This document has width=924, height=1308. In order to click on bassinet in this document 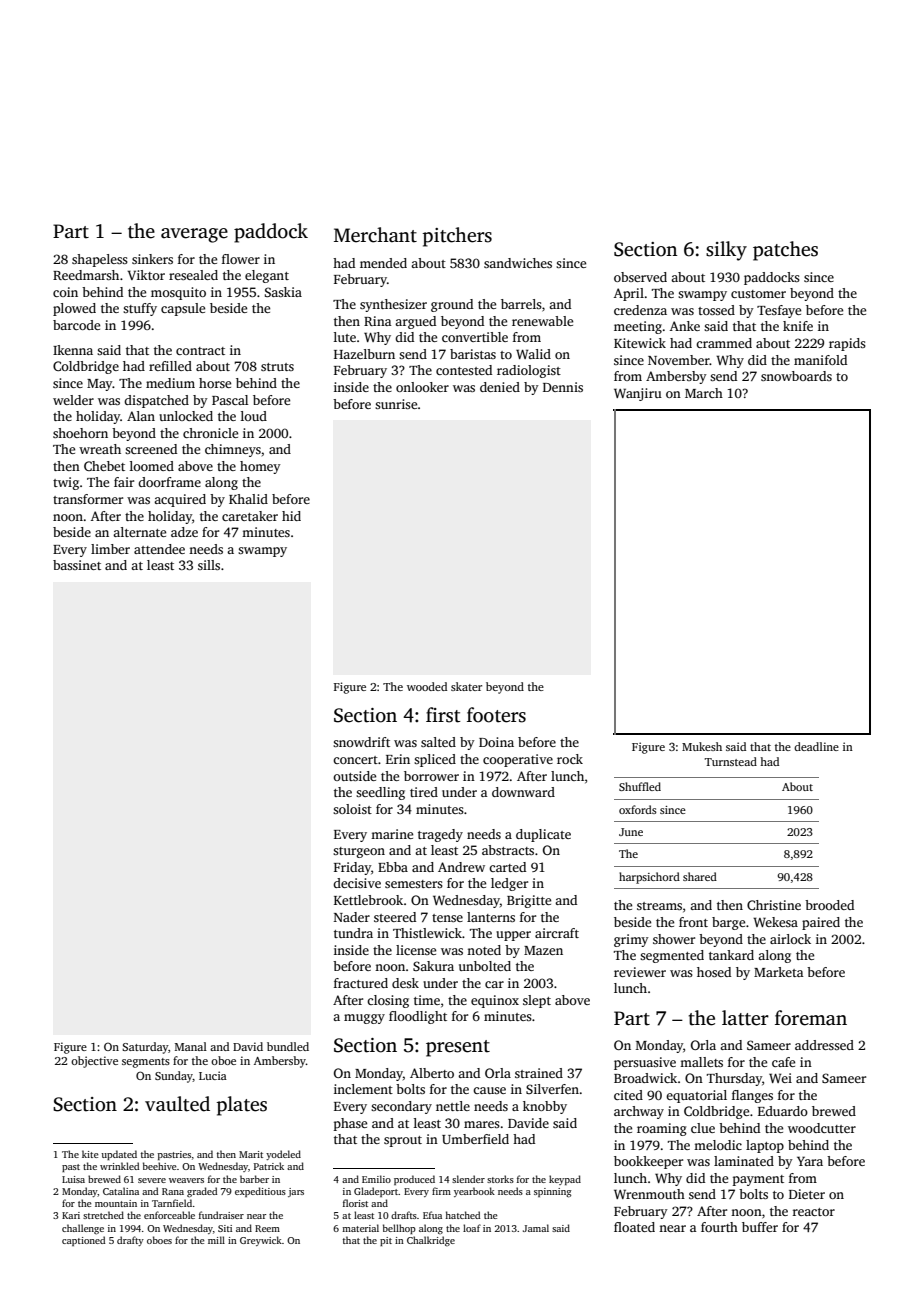, I will do `click(77, 565)`.
